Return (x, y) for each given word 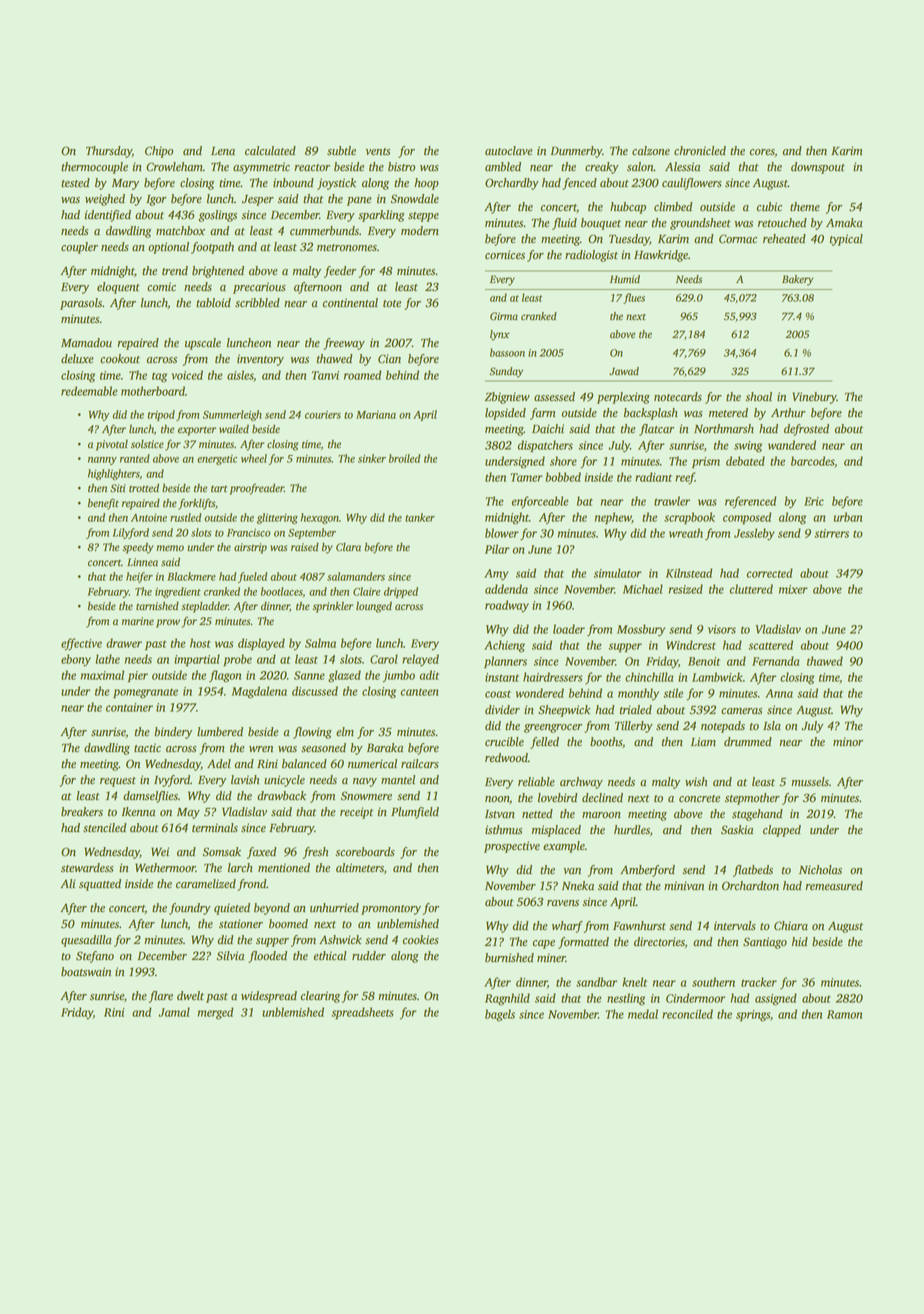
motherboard (153, 391)
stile (673, 693)
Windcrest (691, 645)
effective (81, 644)
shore (563, 461)
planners (505, 662)
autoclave (509, 151)
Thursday (109, 152)
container (129, 707)
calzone (651, 151)
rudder (369, 956)
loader (569, 629)
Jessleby (754, 534)
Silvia (230, 956)
